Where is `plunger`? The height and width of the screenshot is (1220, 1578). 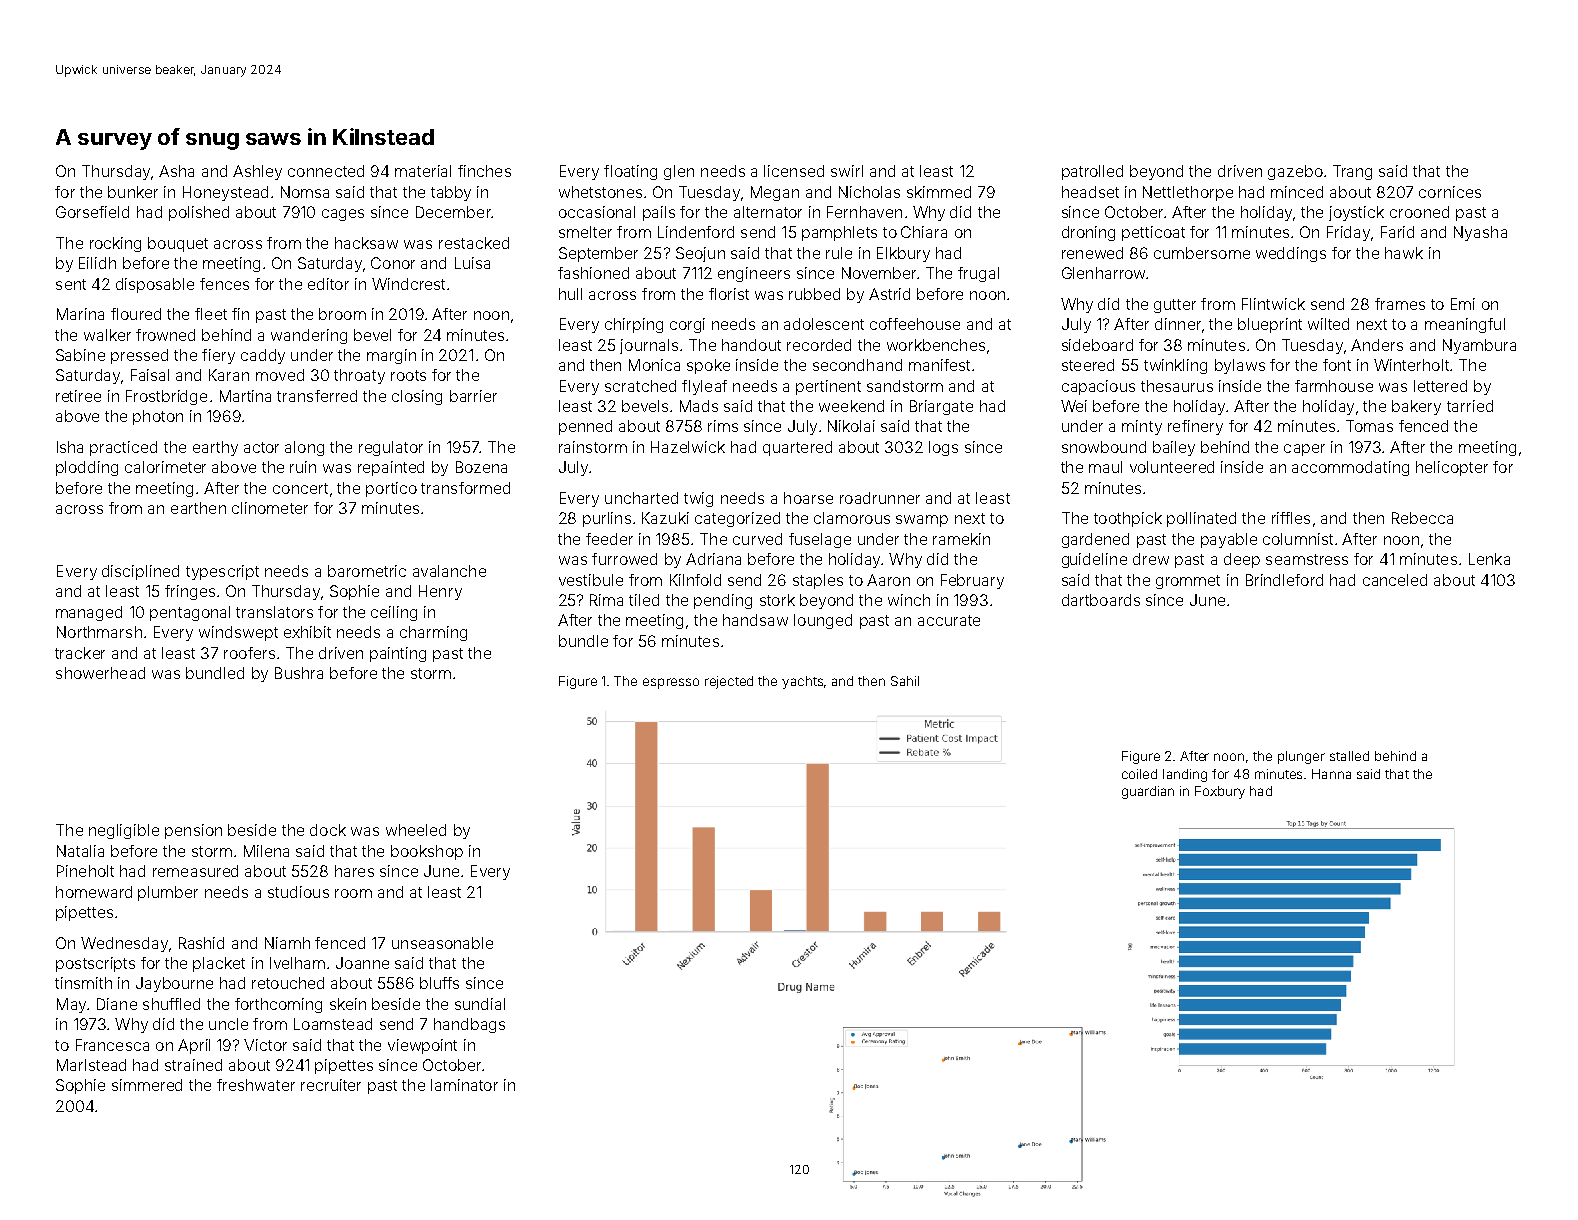
plunger is located at coordinates (1301, 757).
